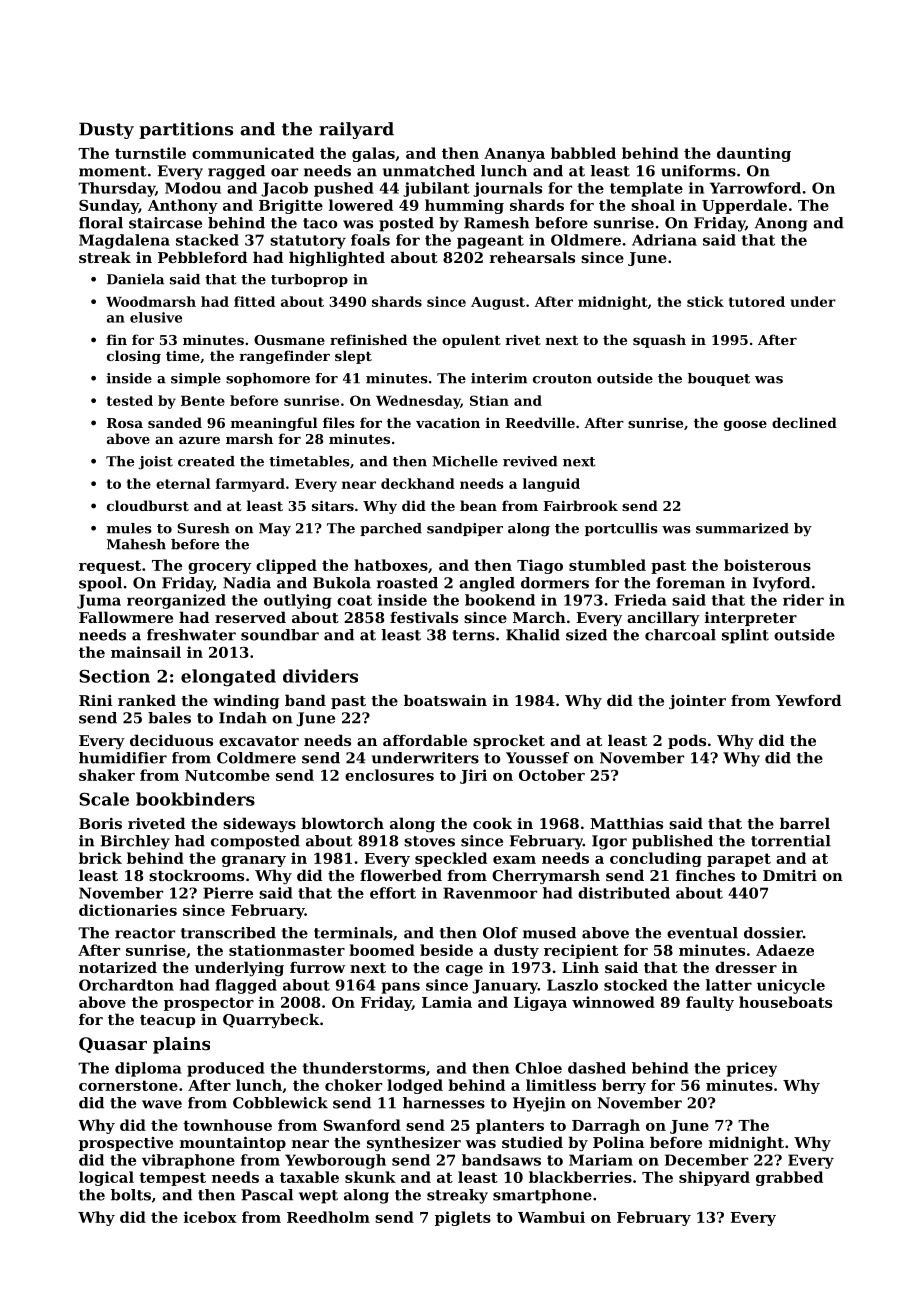  What do you see at coordinates (100, 858) in the screenshot?
I see `brick` at bounding box center [100, 858].
